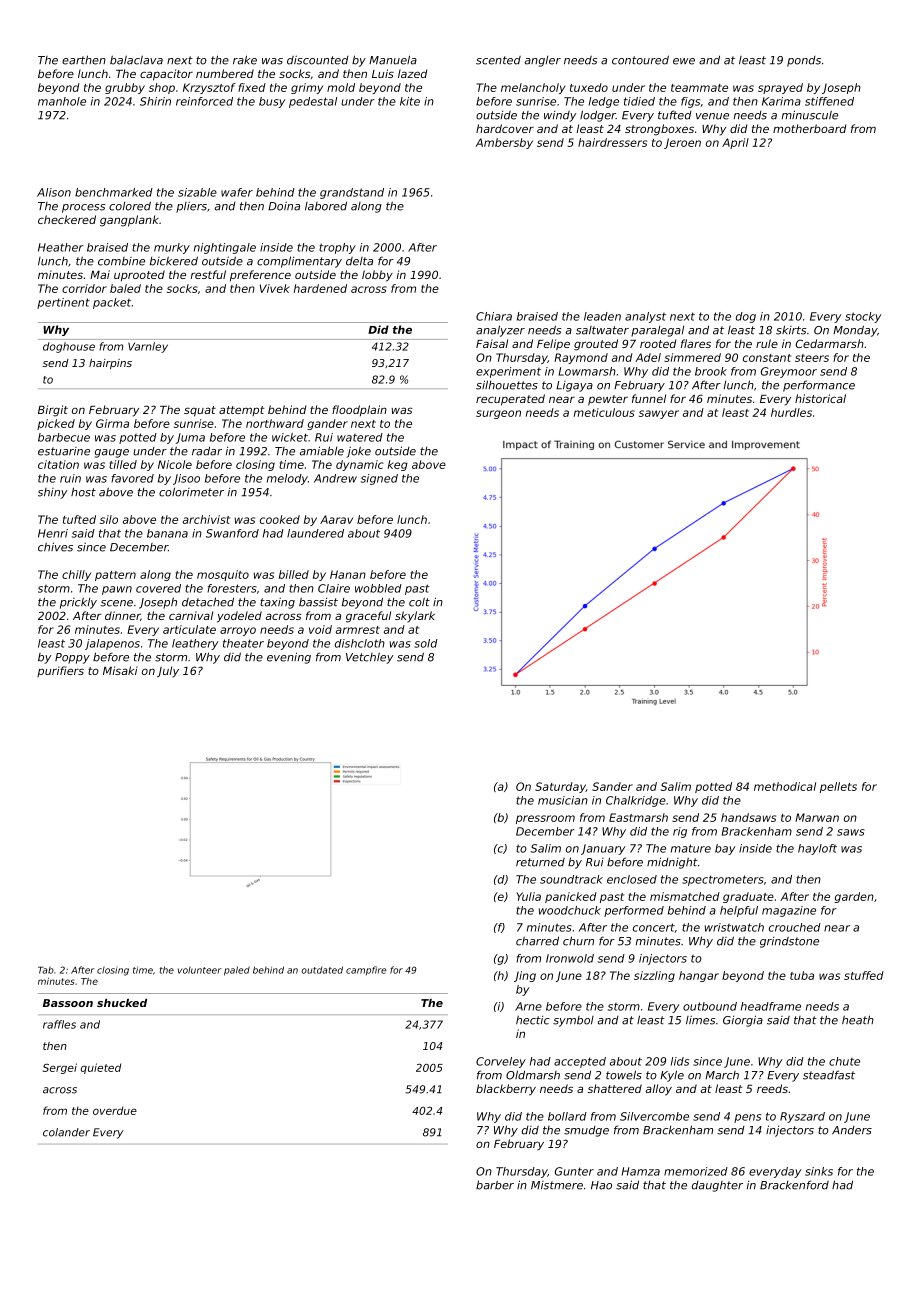  I want to click on contoured, so click(640, 60).
